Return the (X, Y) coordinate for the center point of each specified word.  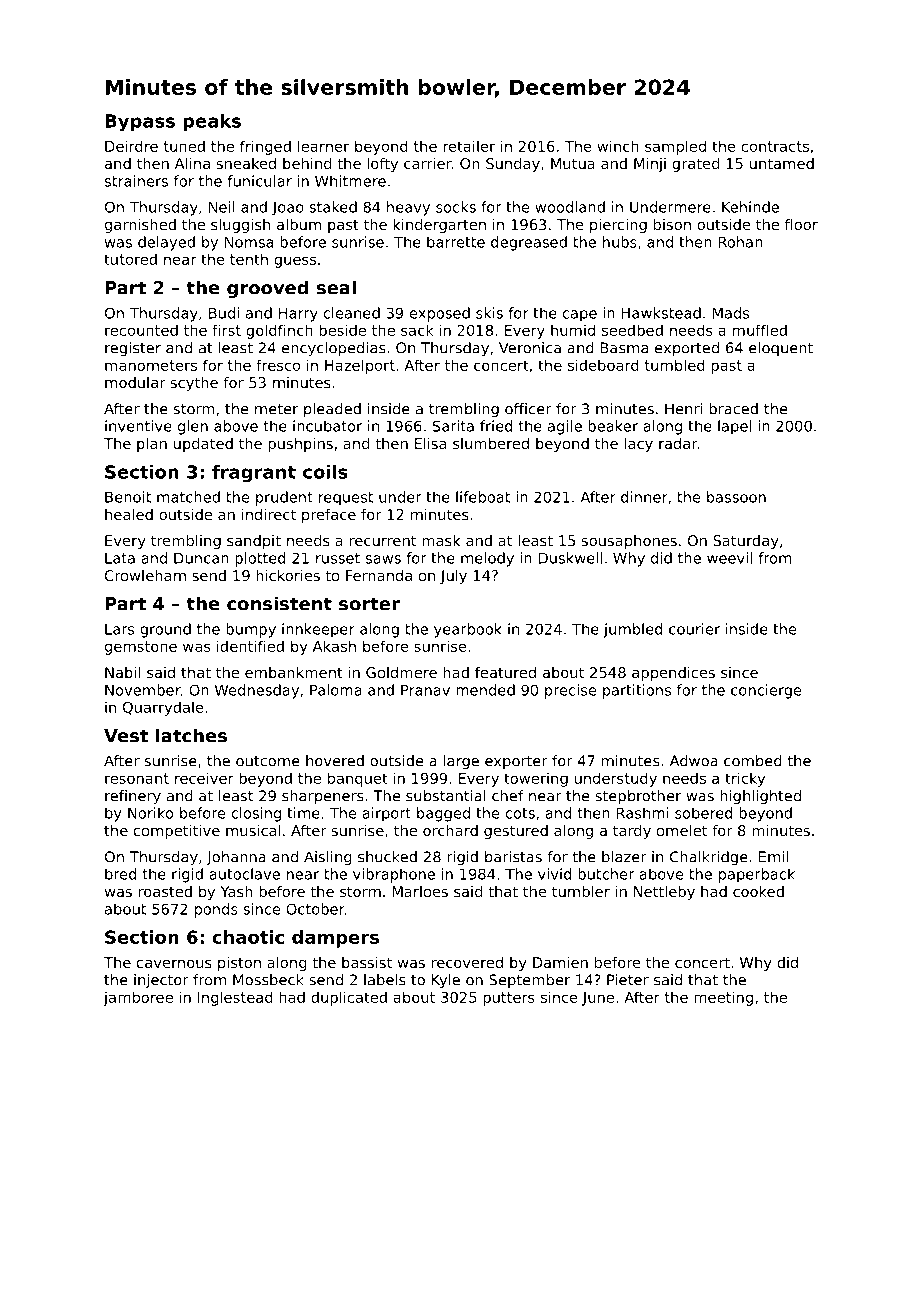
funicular (260, 181)
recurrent (383, 540)
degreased (529, 243)
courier (694, 629)
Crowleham (145, 575)
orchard (450, 830)
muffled (760, 330)
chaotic (248, 937)
